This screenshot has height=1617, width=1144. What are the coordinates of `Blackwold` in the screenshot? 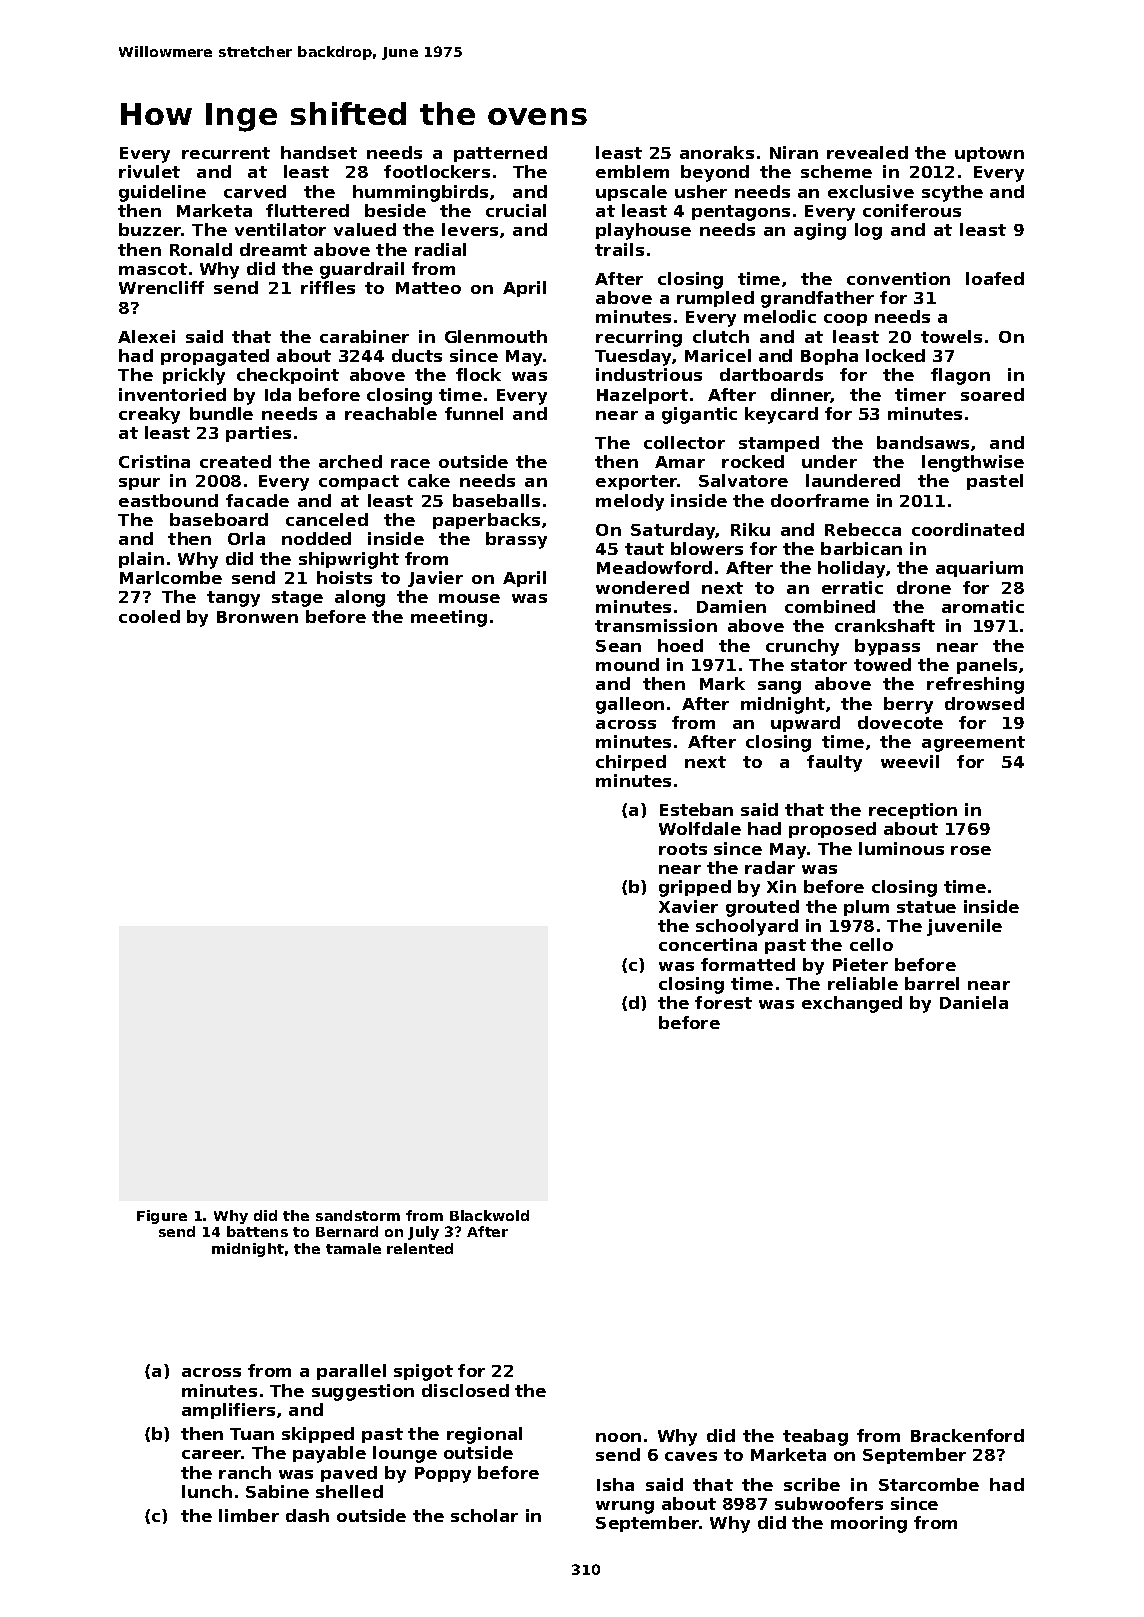 It's located at (489, 1215).
